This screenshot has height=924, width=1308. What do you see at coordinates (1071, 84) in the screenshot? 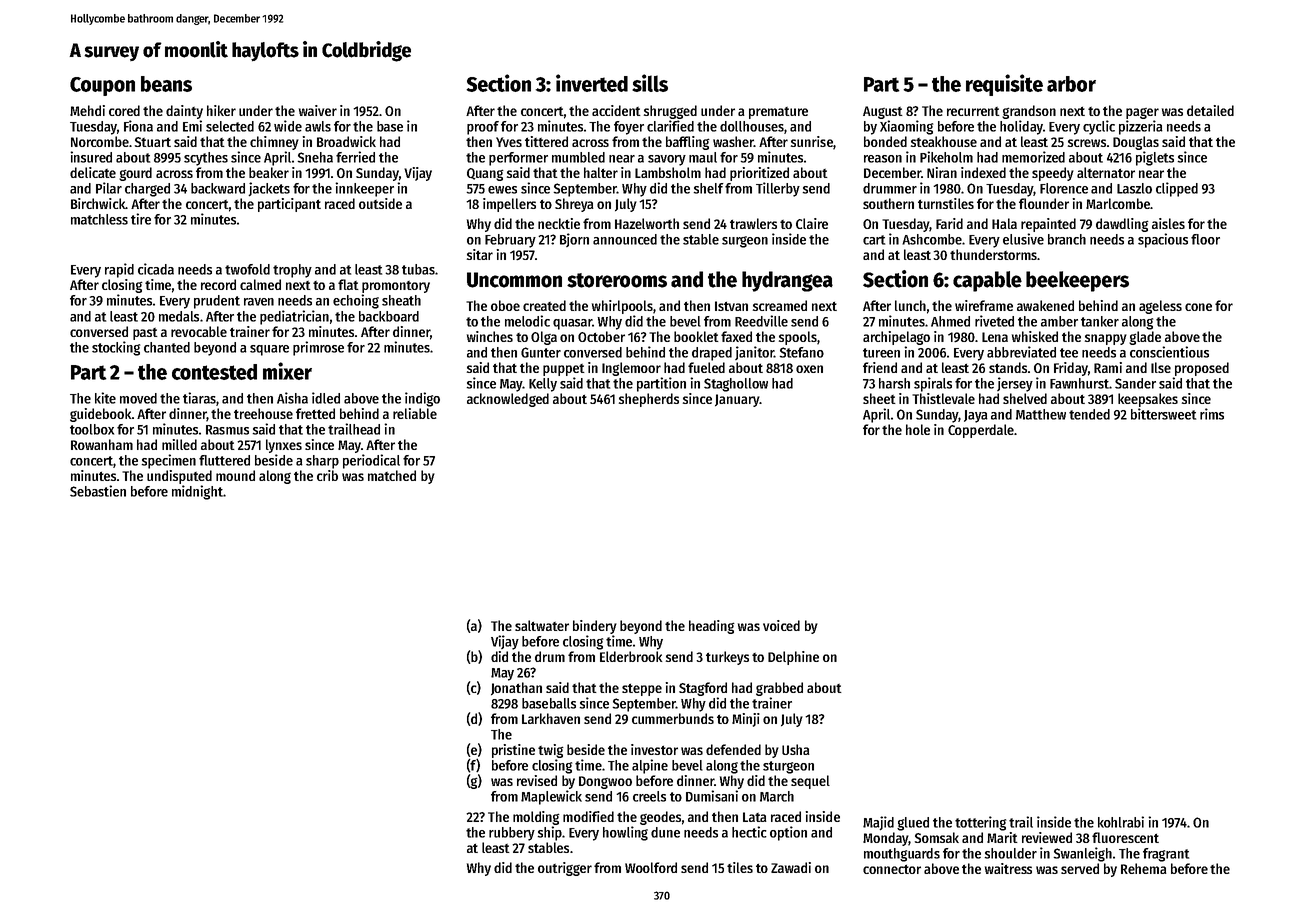
I see `arbor` at bounding box center [1071, 84].
